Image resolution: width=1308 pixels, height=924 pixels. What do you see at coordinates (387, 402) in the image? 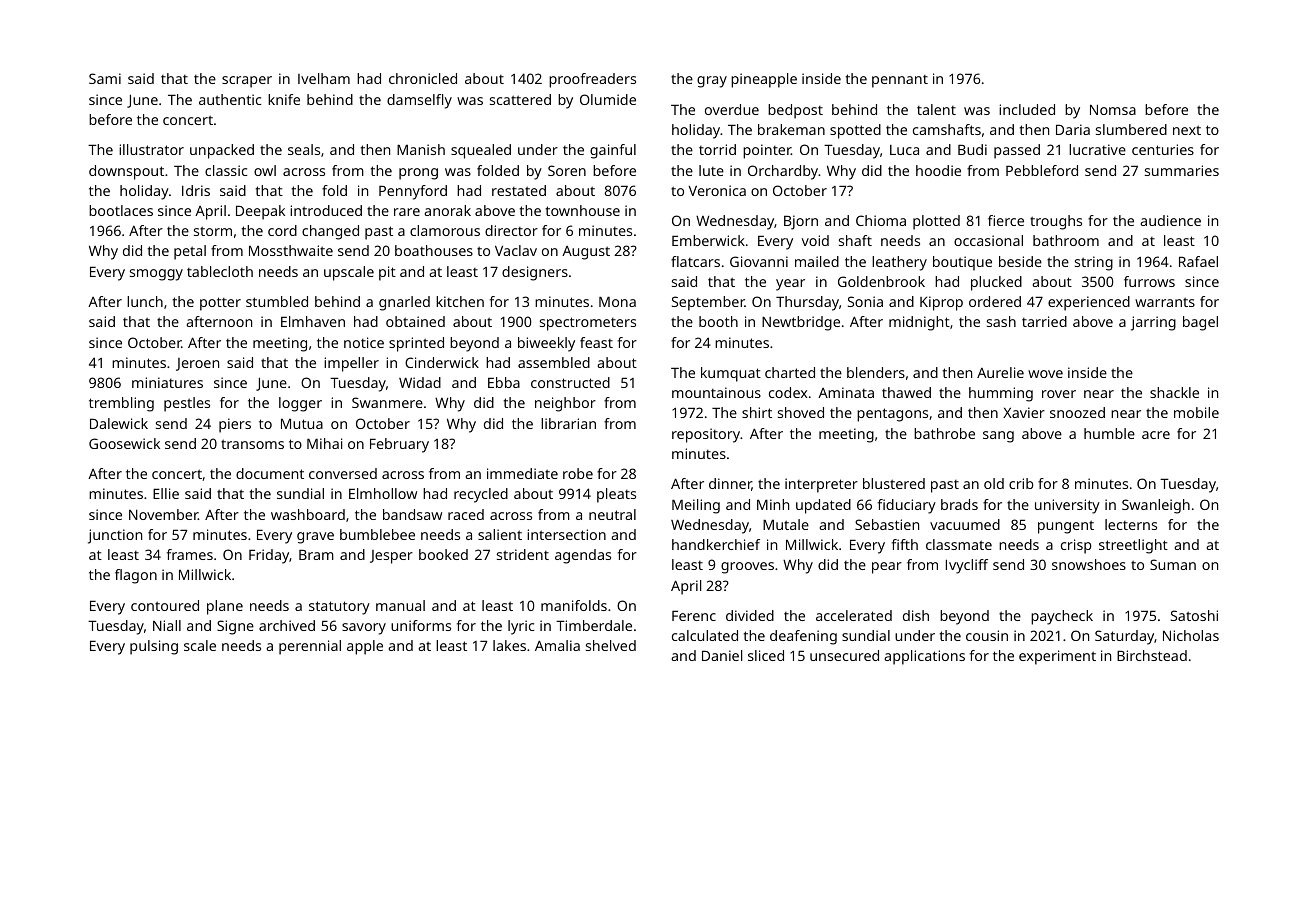
I see `Swanmere` at bounding box center [387, 402].
